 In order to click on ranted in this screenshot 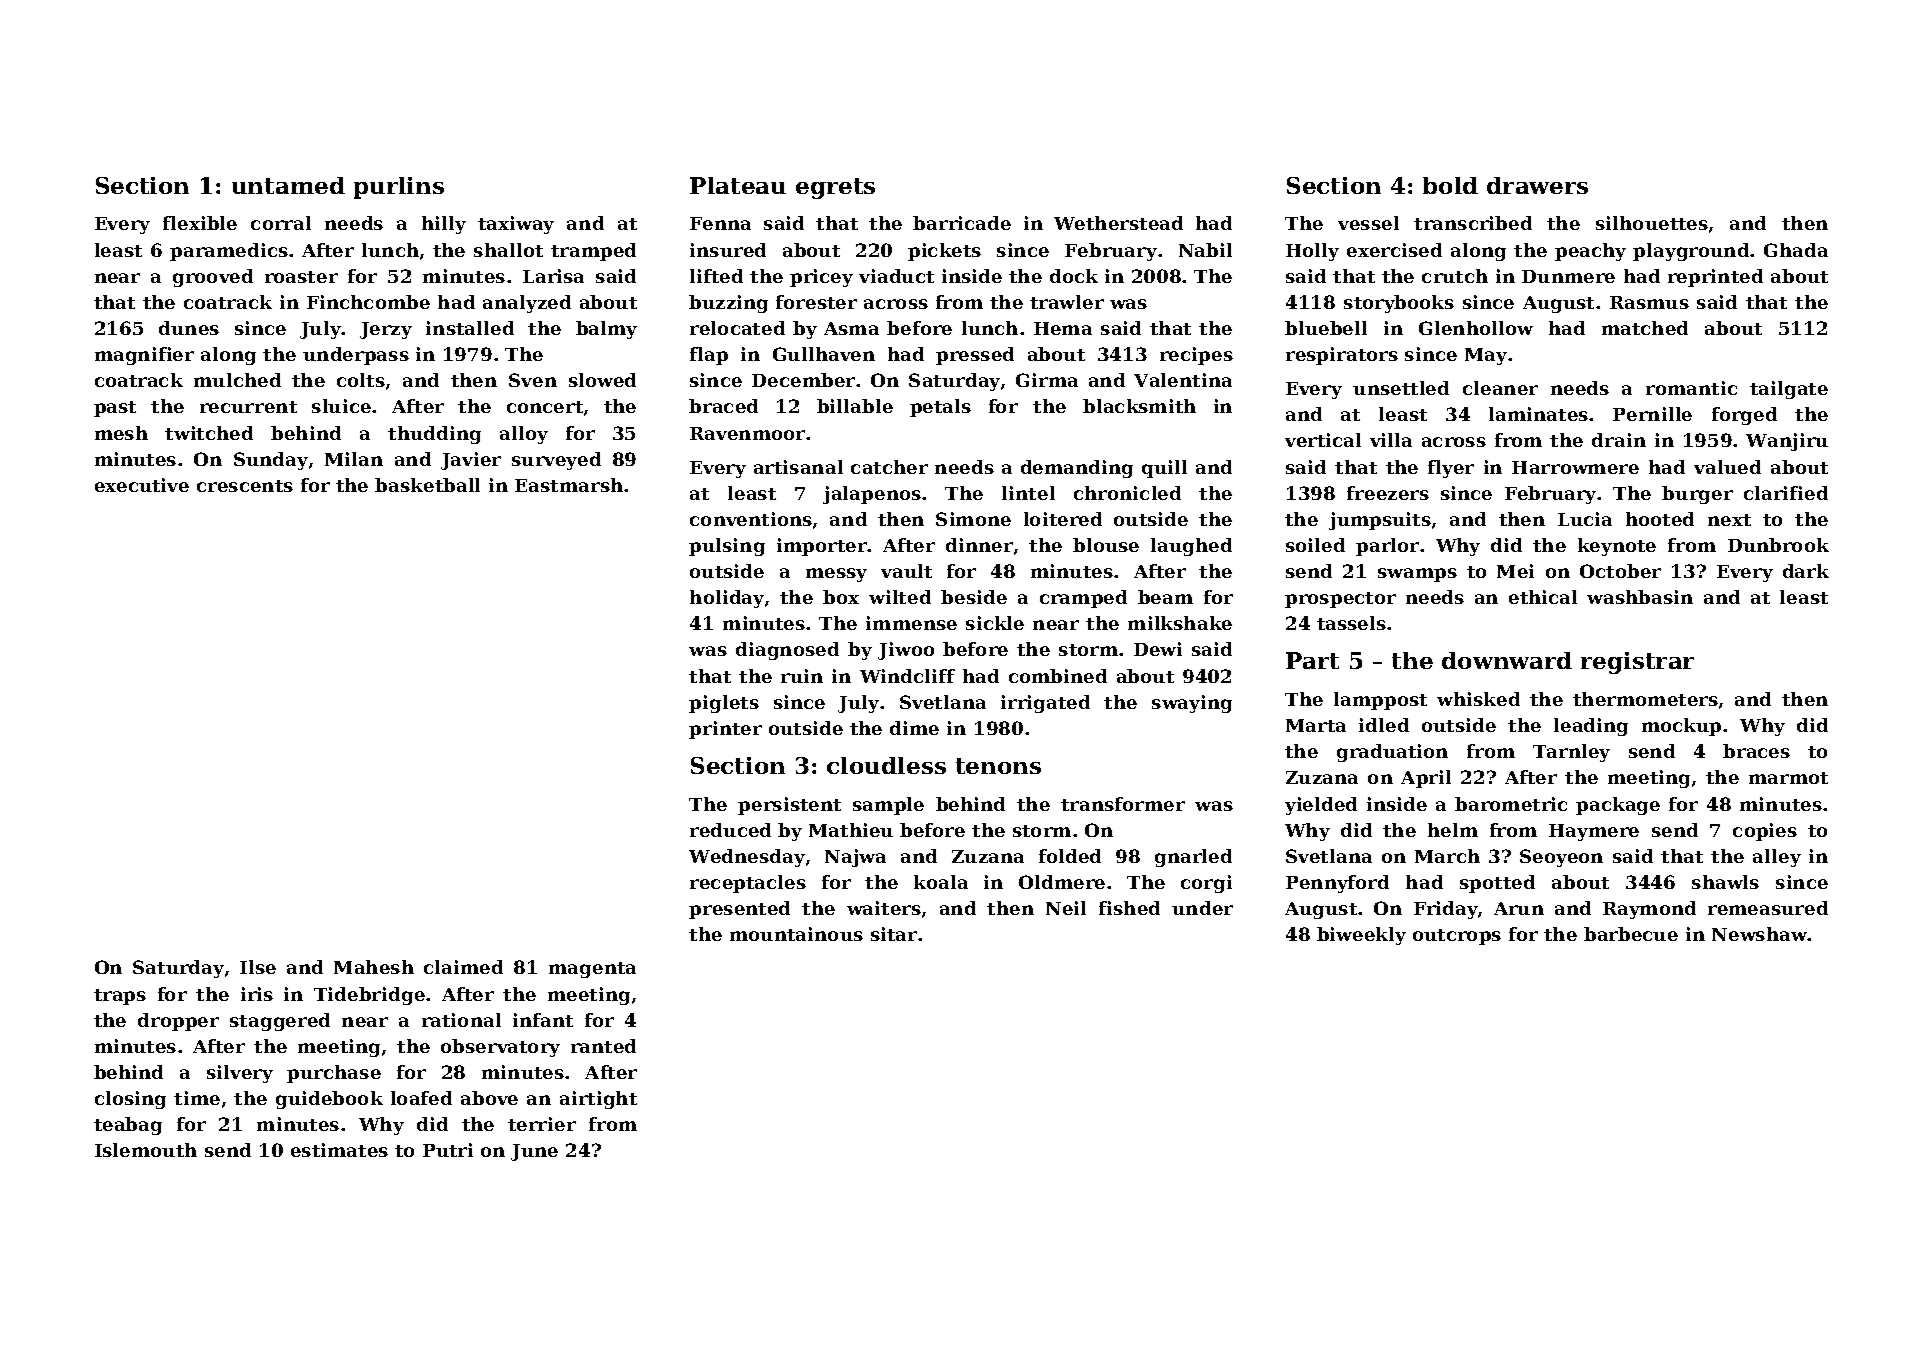, I will do `click(603, 1046)`.
